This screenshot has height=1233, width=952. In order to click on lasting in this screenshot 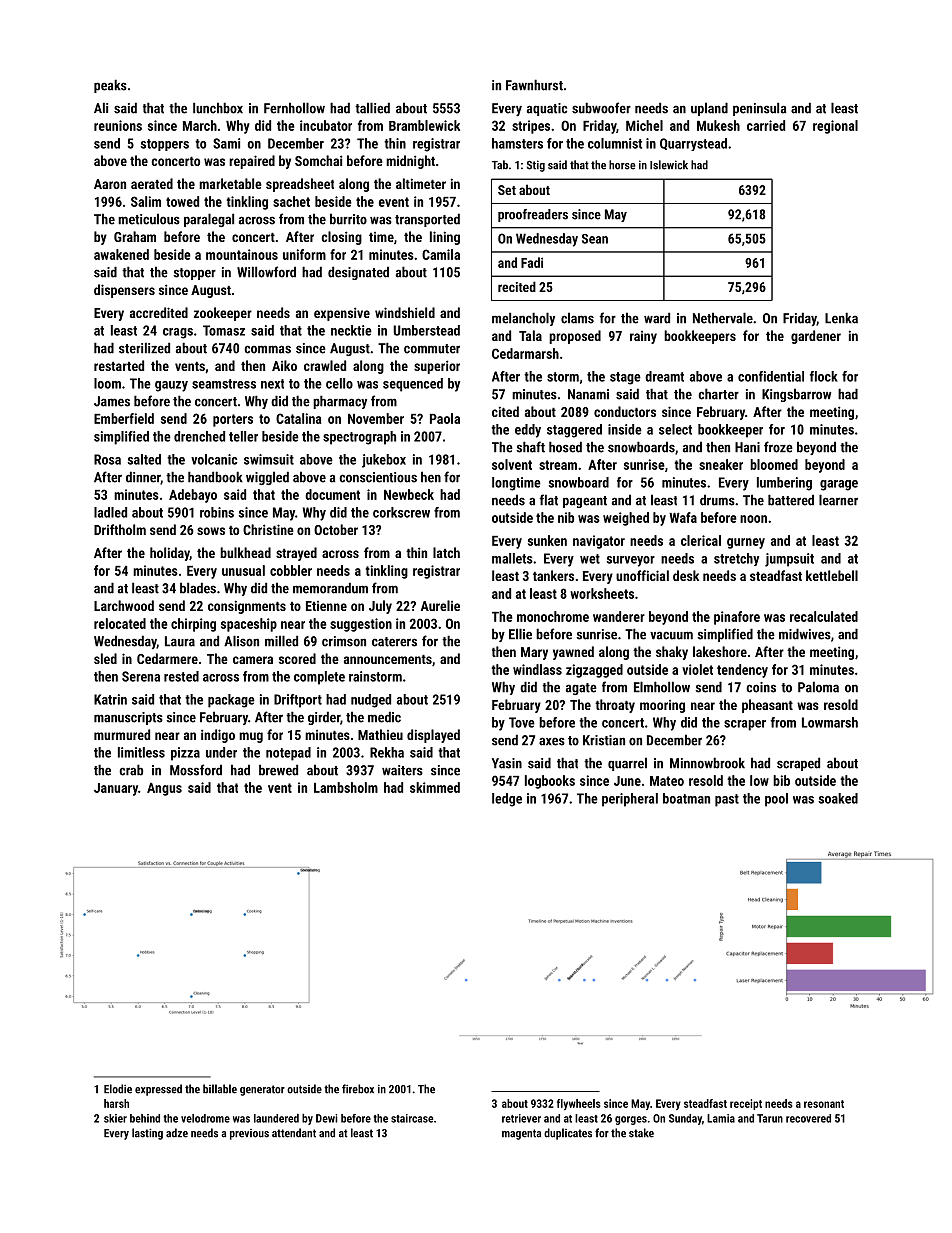, I will do `click(147, 1134)`.
